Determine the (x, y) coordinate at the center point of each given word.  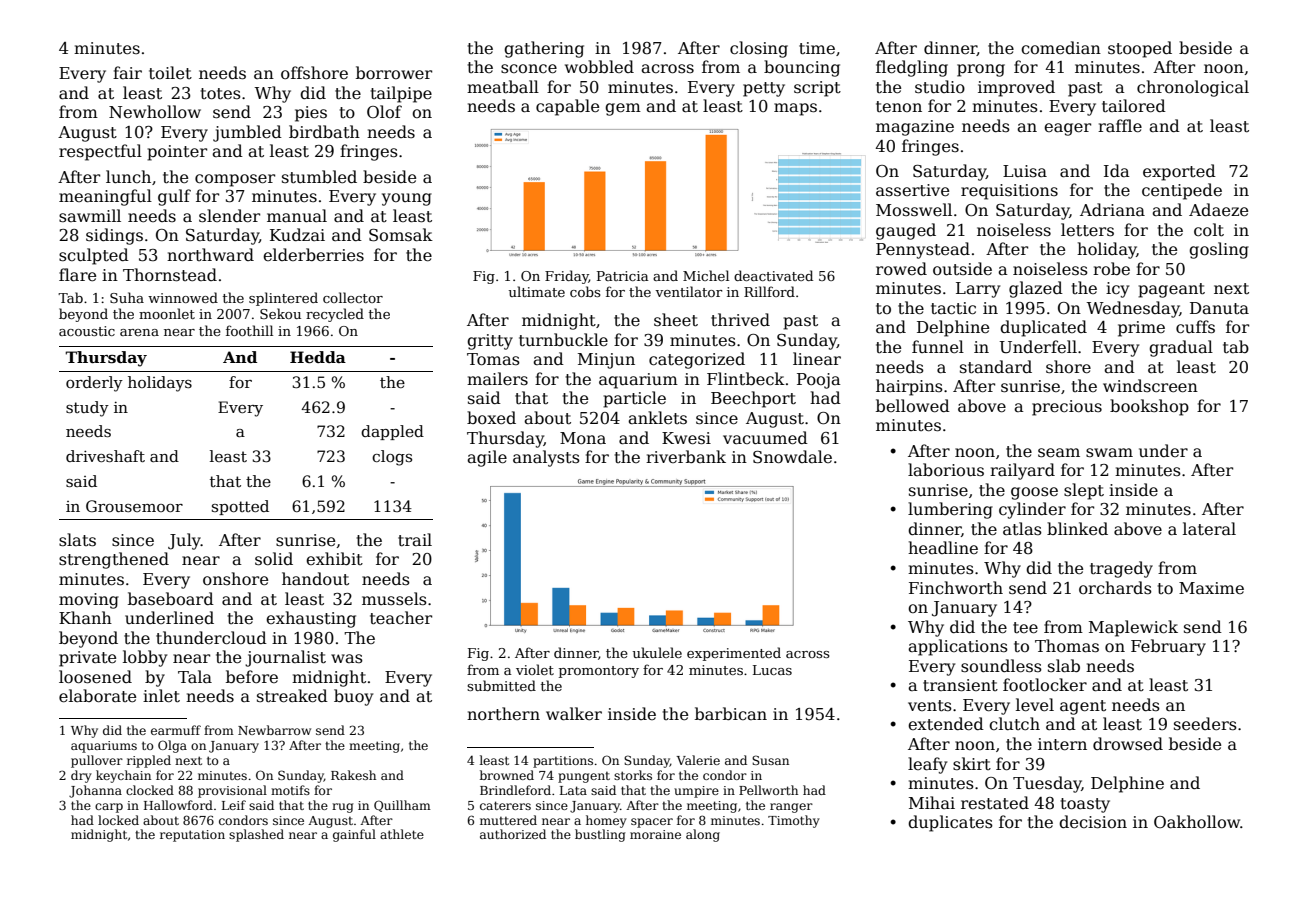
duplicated (1043, 328)
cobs (585, 291)
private (87, 659)
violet (535, 669)
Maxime (1211, 588)
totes (221, 94)
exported (1179, 172)
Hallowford (178, 805)
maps (795, 109)
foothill (249, 330)
